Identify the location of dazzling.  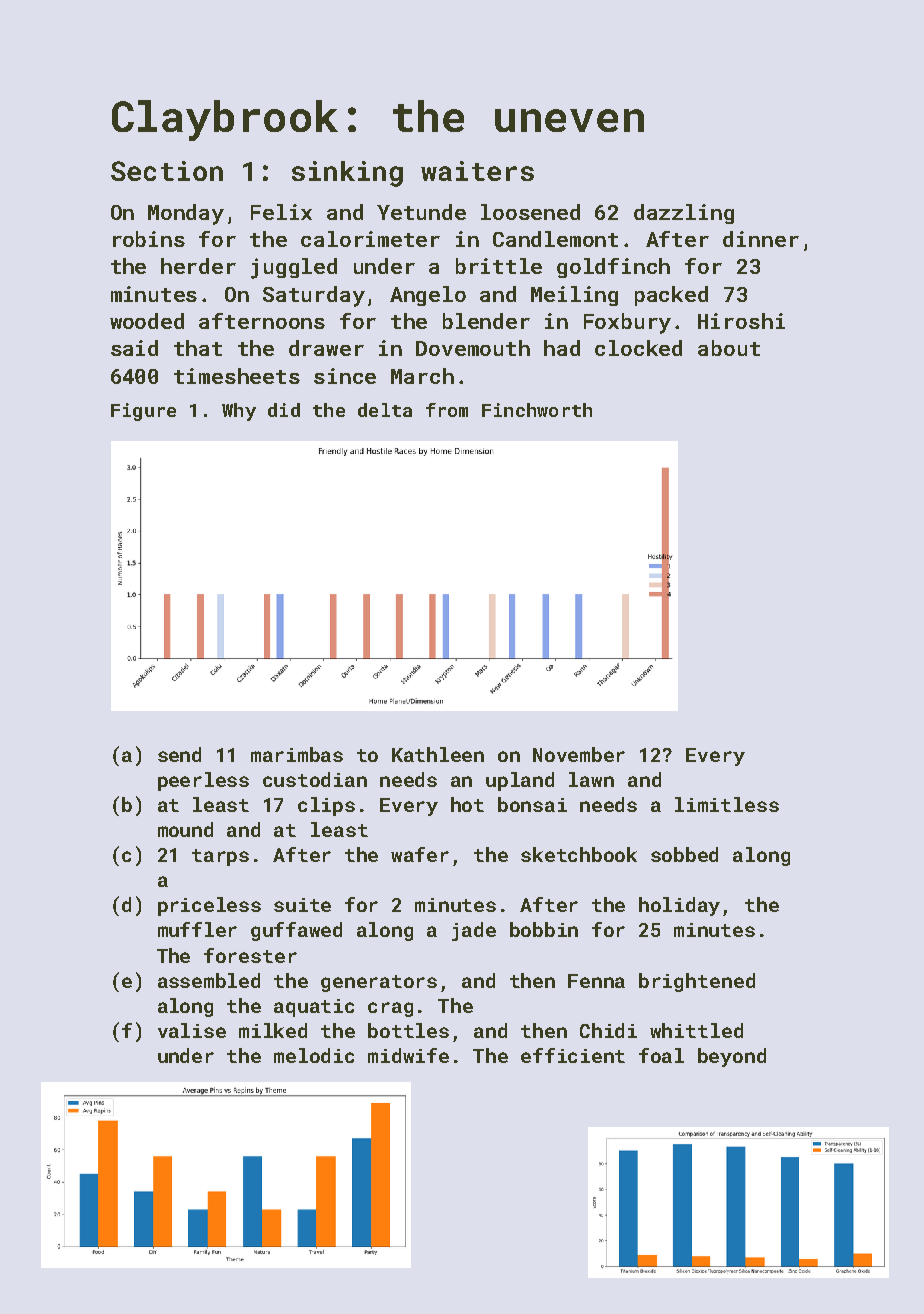
(684, 214).
